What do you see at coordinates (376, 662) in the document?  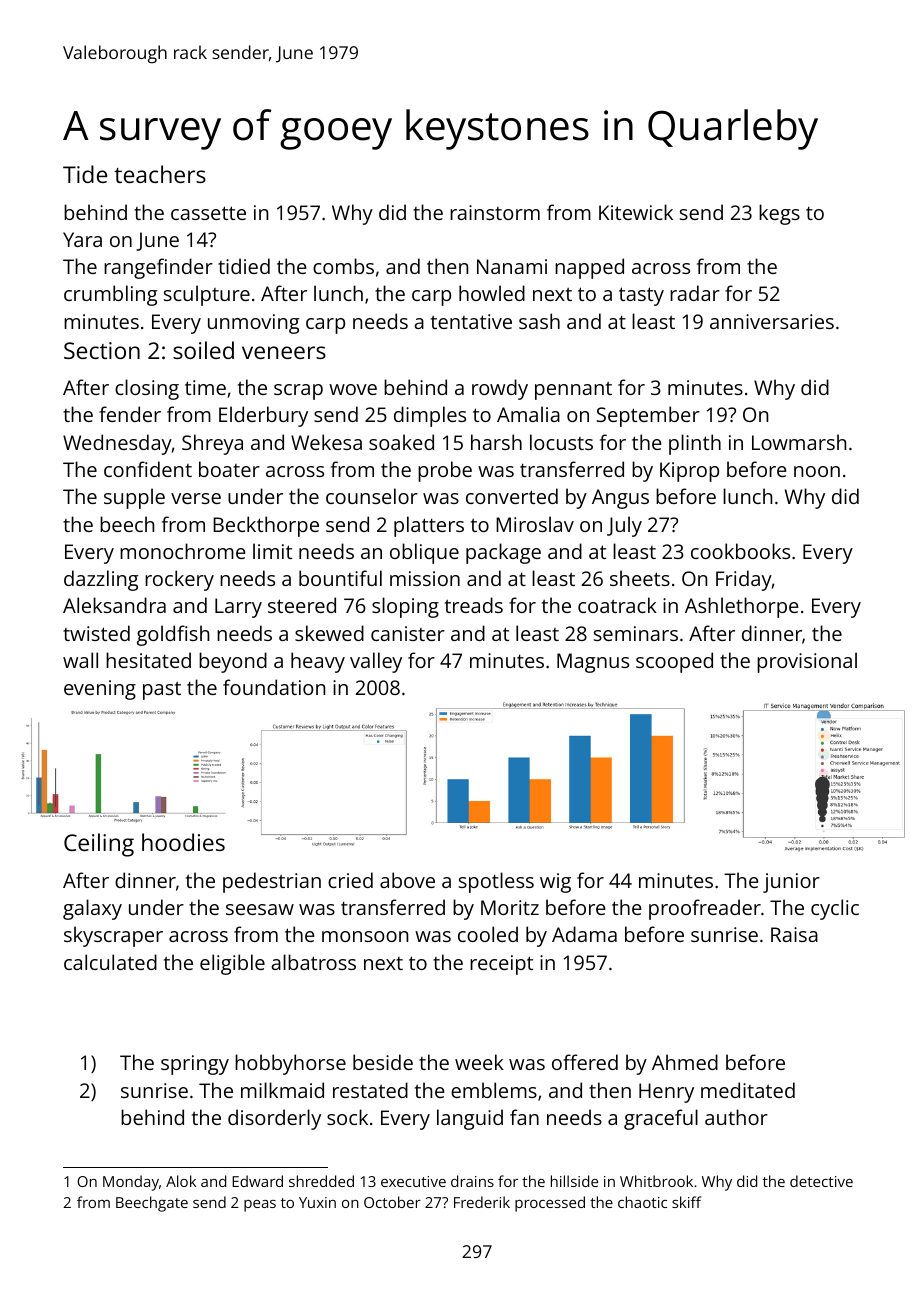 I see `valley` at bounding box center [376, 662].
